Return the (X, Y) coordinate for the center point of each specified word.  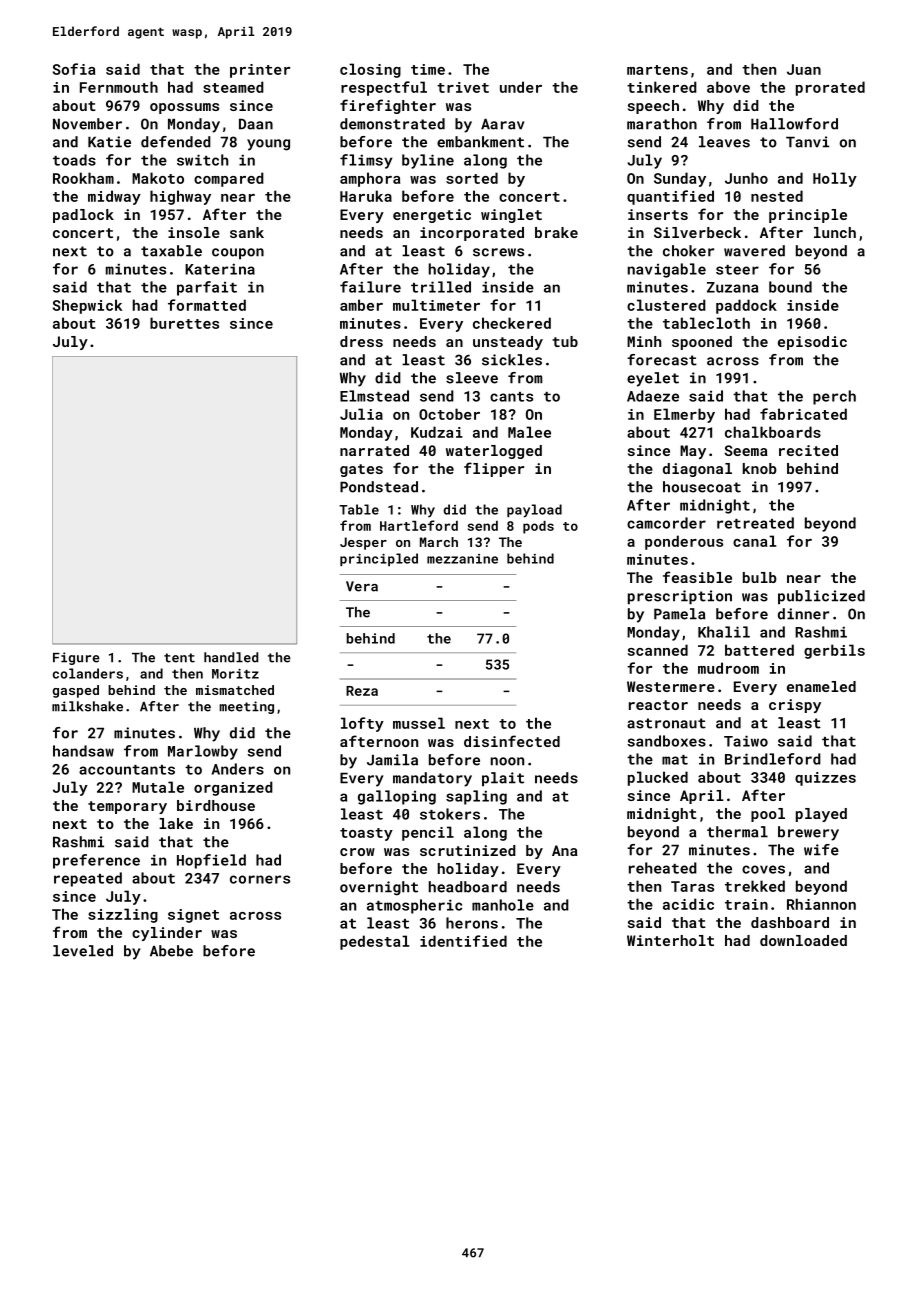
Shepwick (88, 306)
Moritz (235, 674)
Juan (804, 69)
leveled (83, 951)
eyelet (653, 379)
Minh (644, 341)
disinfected (512, 741)
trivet (463, 87)
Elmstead (374, 396)
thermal (737, 832)
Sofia (74, 69)
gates (361, 470)
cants (511, 397)
